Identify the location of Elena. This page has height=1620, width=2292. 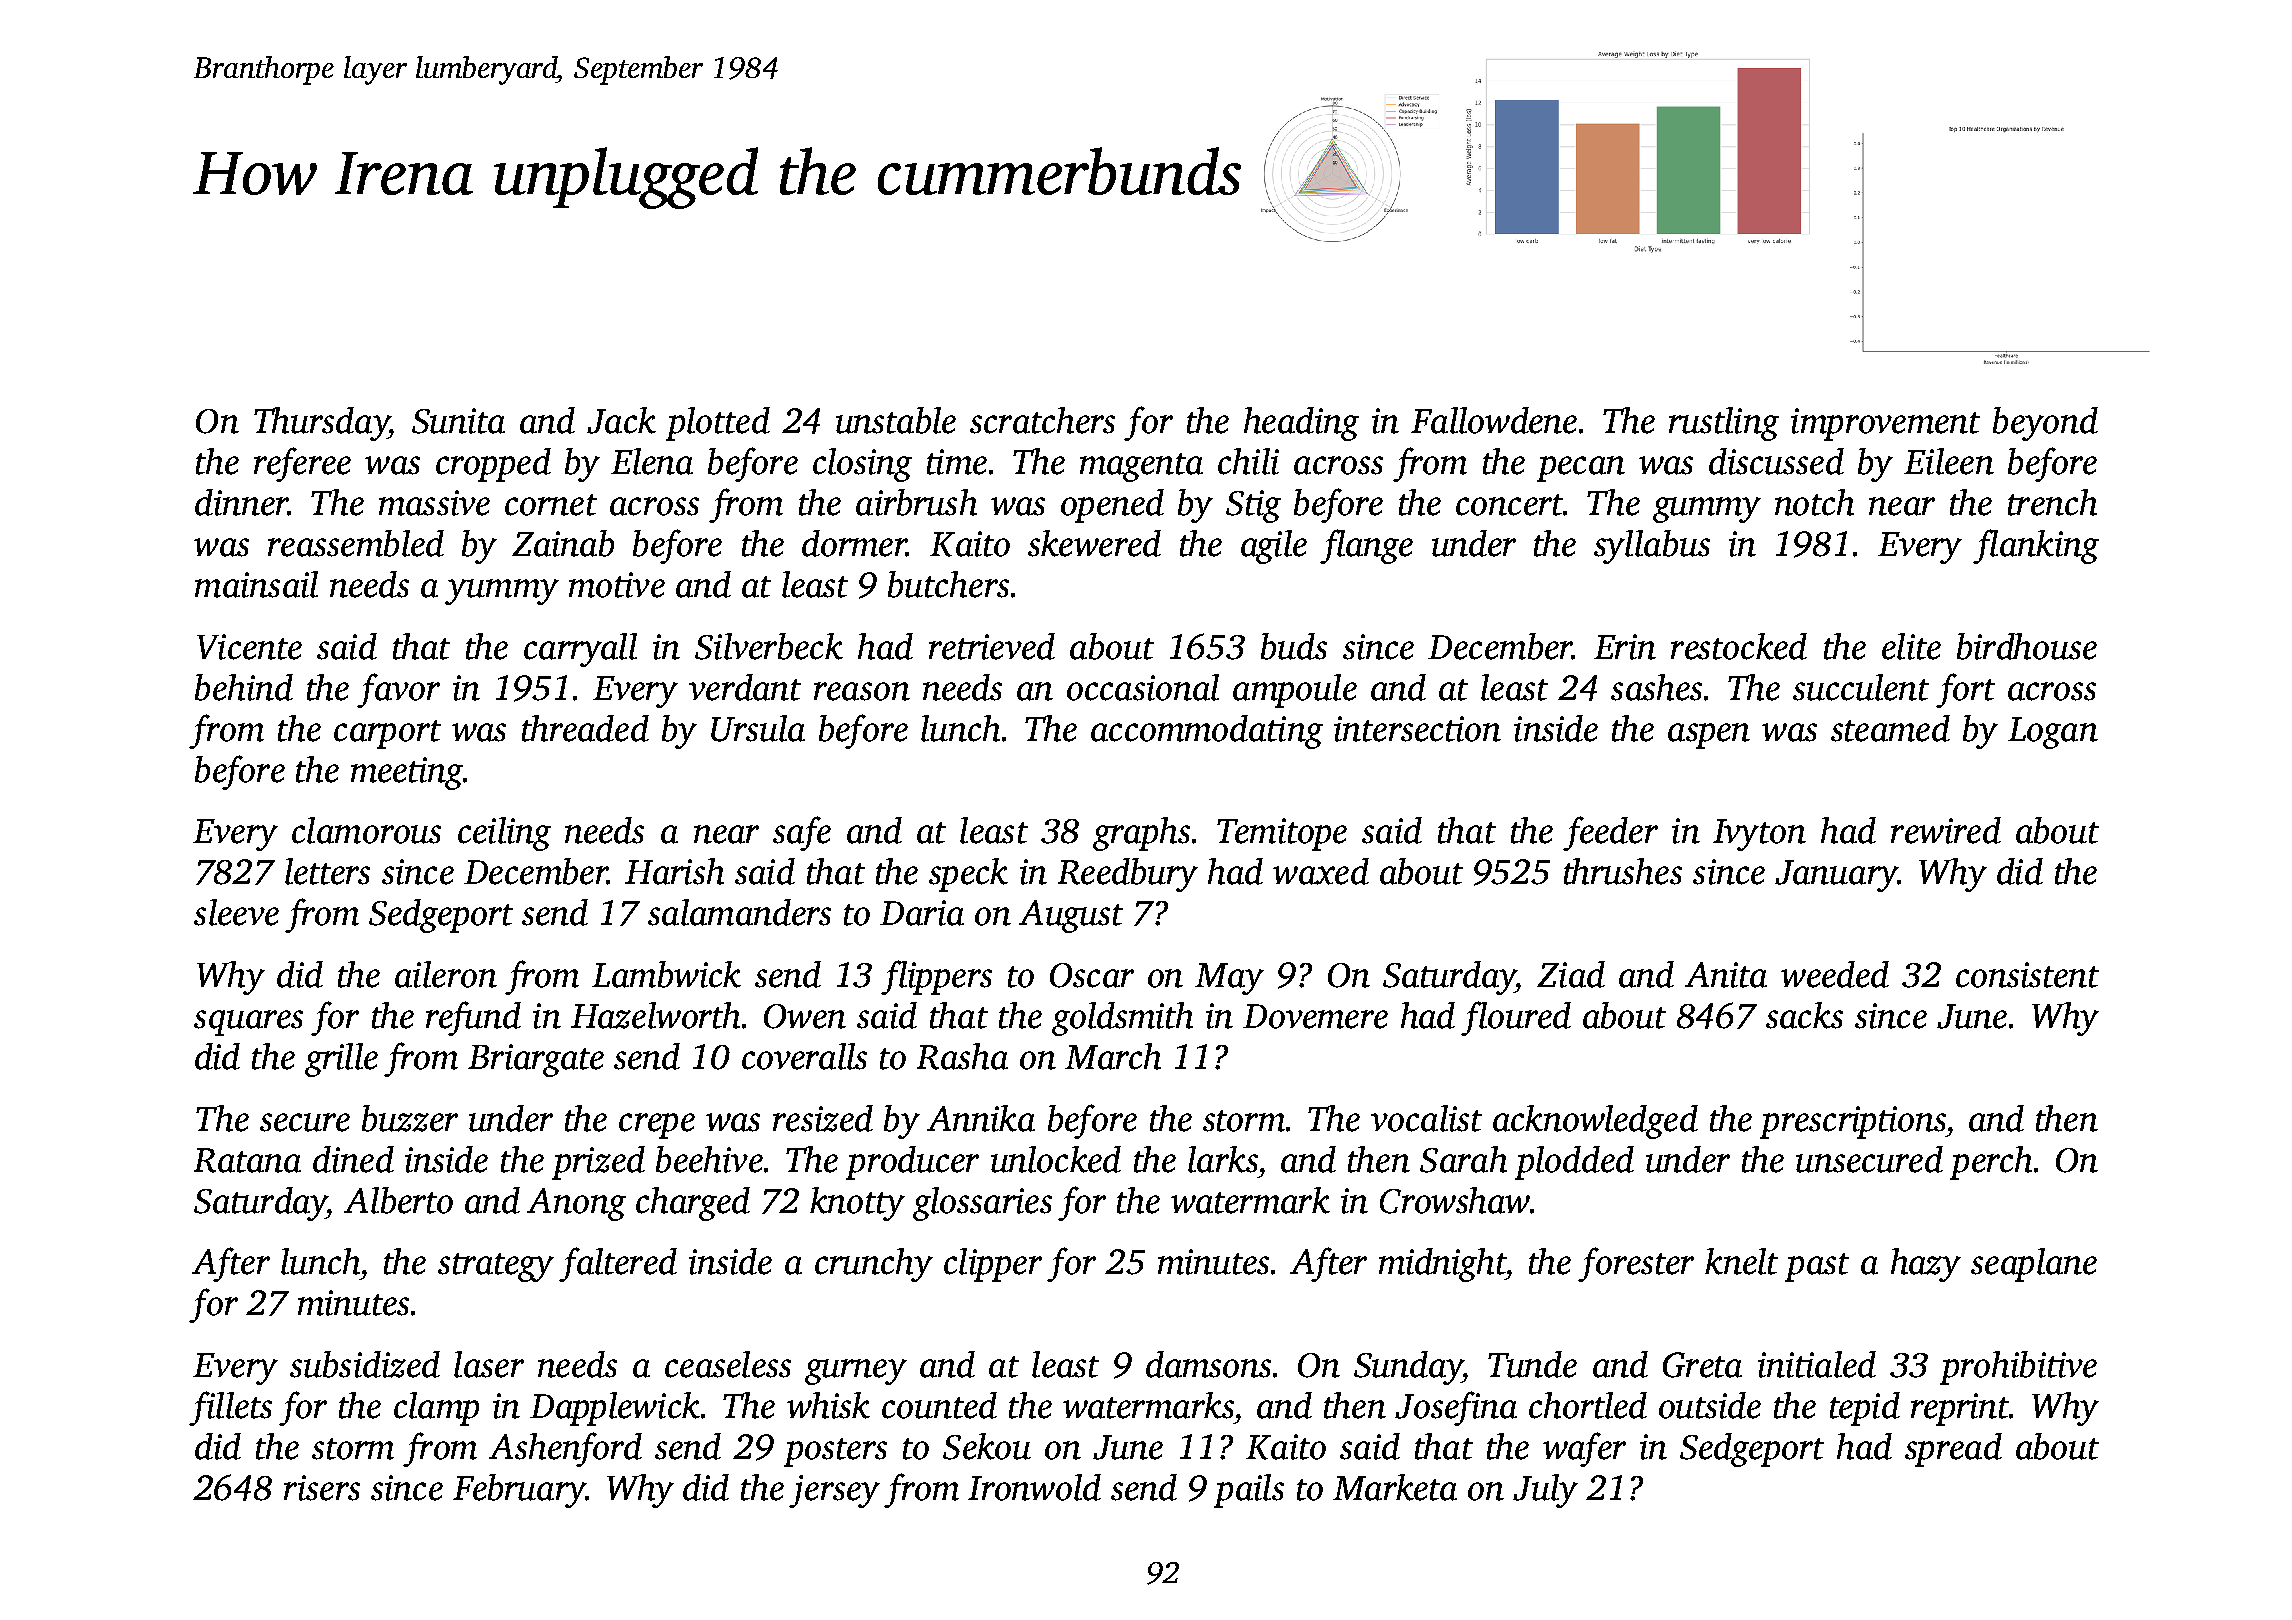
(652, 461).
